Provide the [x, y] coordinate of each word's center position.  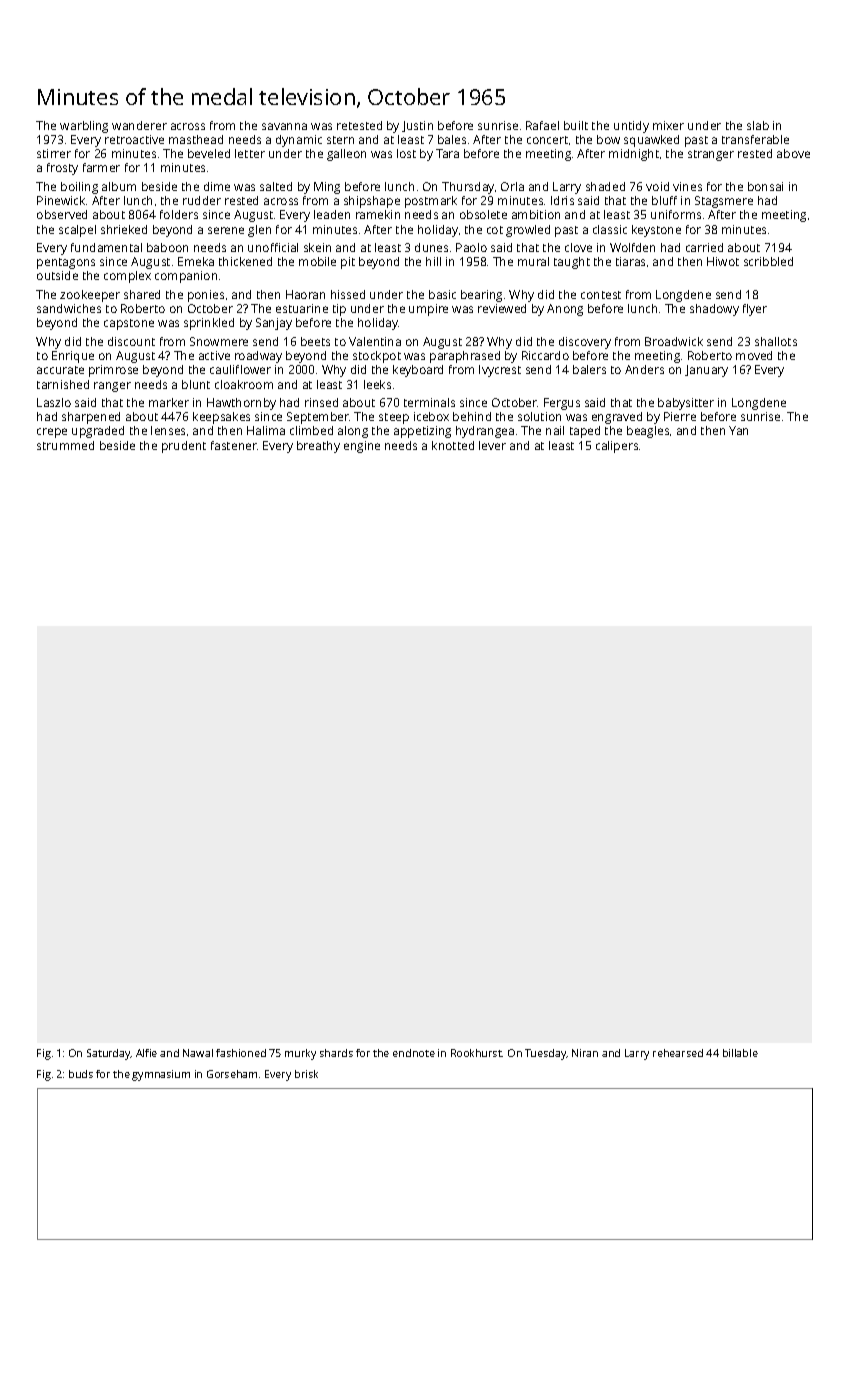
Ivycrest [500, 371]
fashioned [241, 1053]
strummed [65, 445]
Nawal [198, 1053]
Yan [738, 430]
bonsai [765, 186]
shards [336, 1053]
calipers [617, 447]
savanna [284, 126]
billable [740, 1053]
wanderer [139, 125]
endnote [414, 1053]
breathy [318, 447]
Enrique [73, 357]
